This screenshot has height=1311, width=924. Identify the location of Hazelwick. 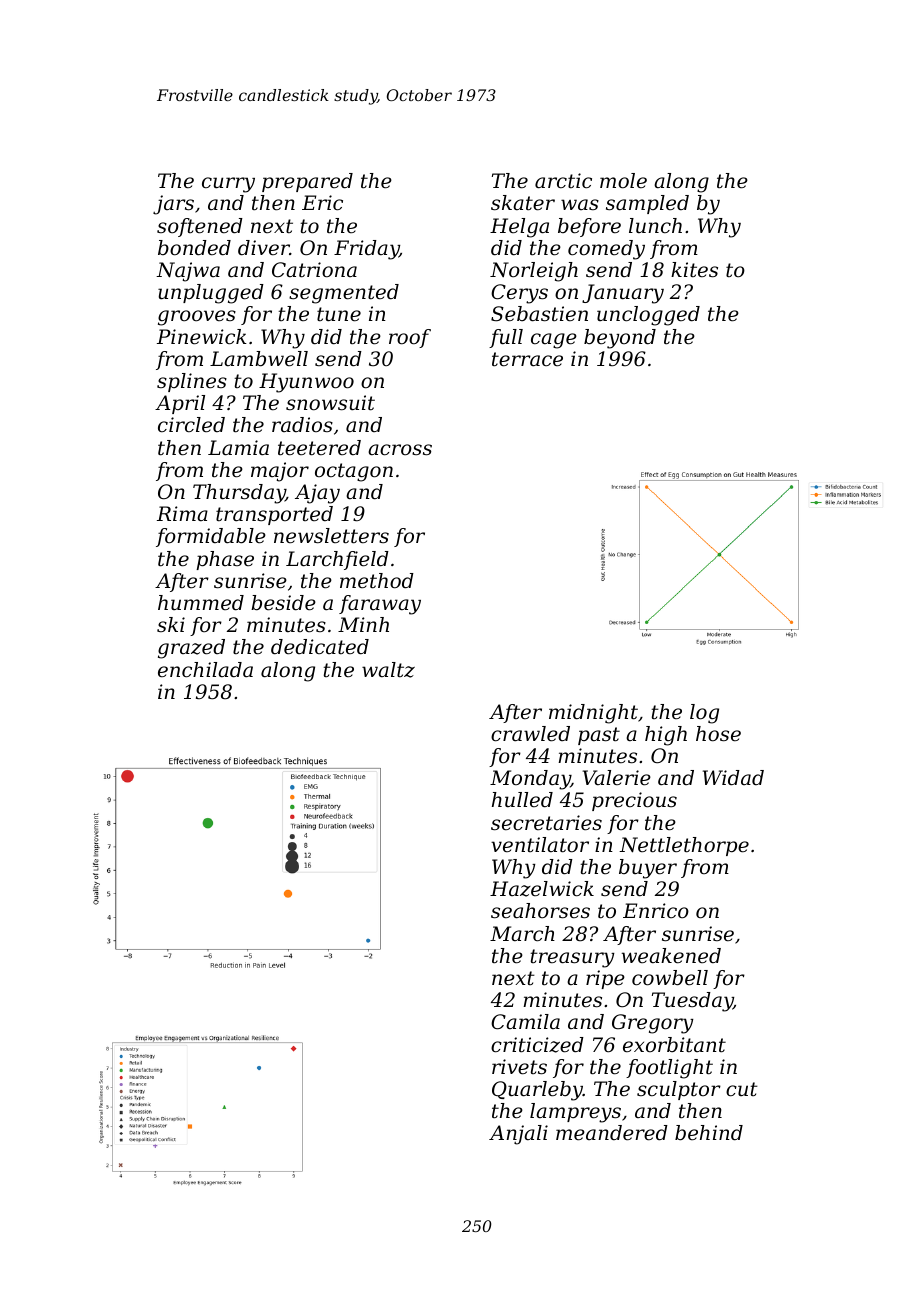
(542, 889).
